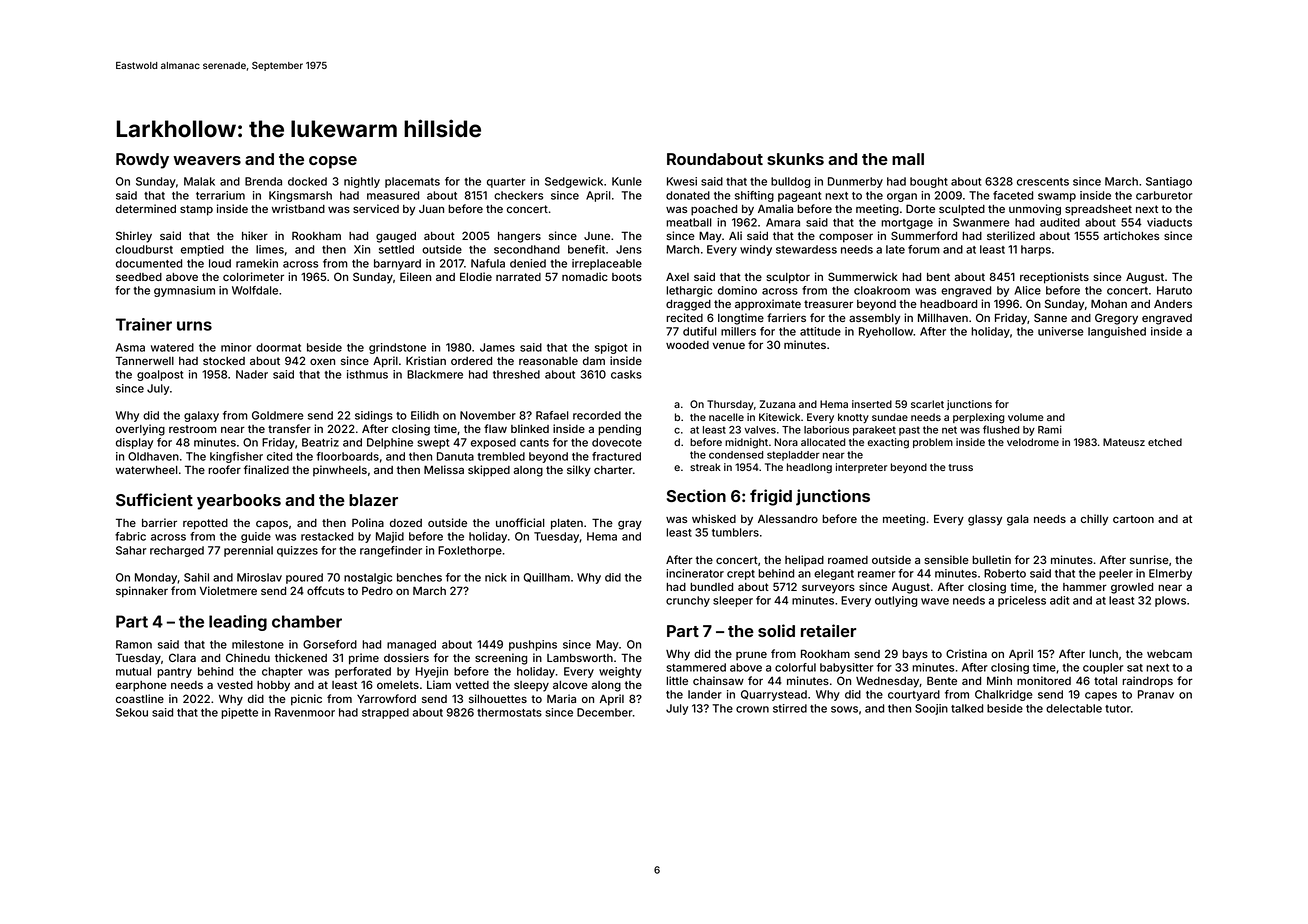  Describe the element at coordinates (795, 159) in the screenshot. I see `skunks` at that location.
